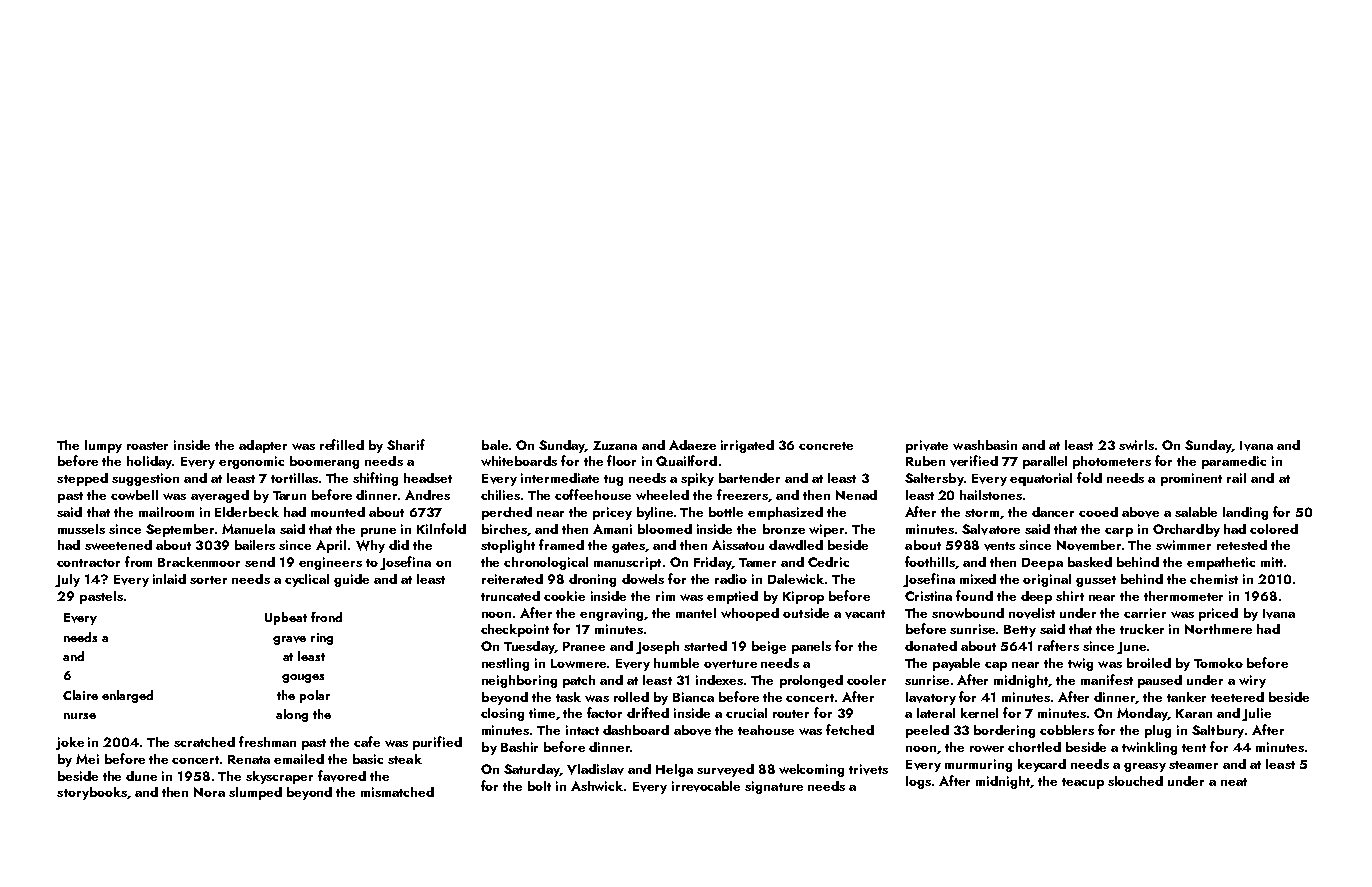 The width and height of the document is (1372, 887). I want to click on lumpy, so click(103, 446).
